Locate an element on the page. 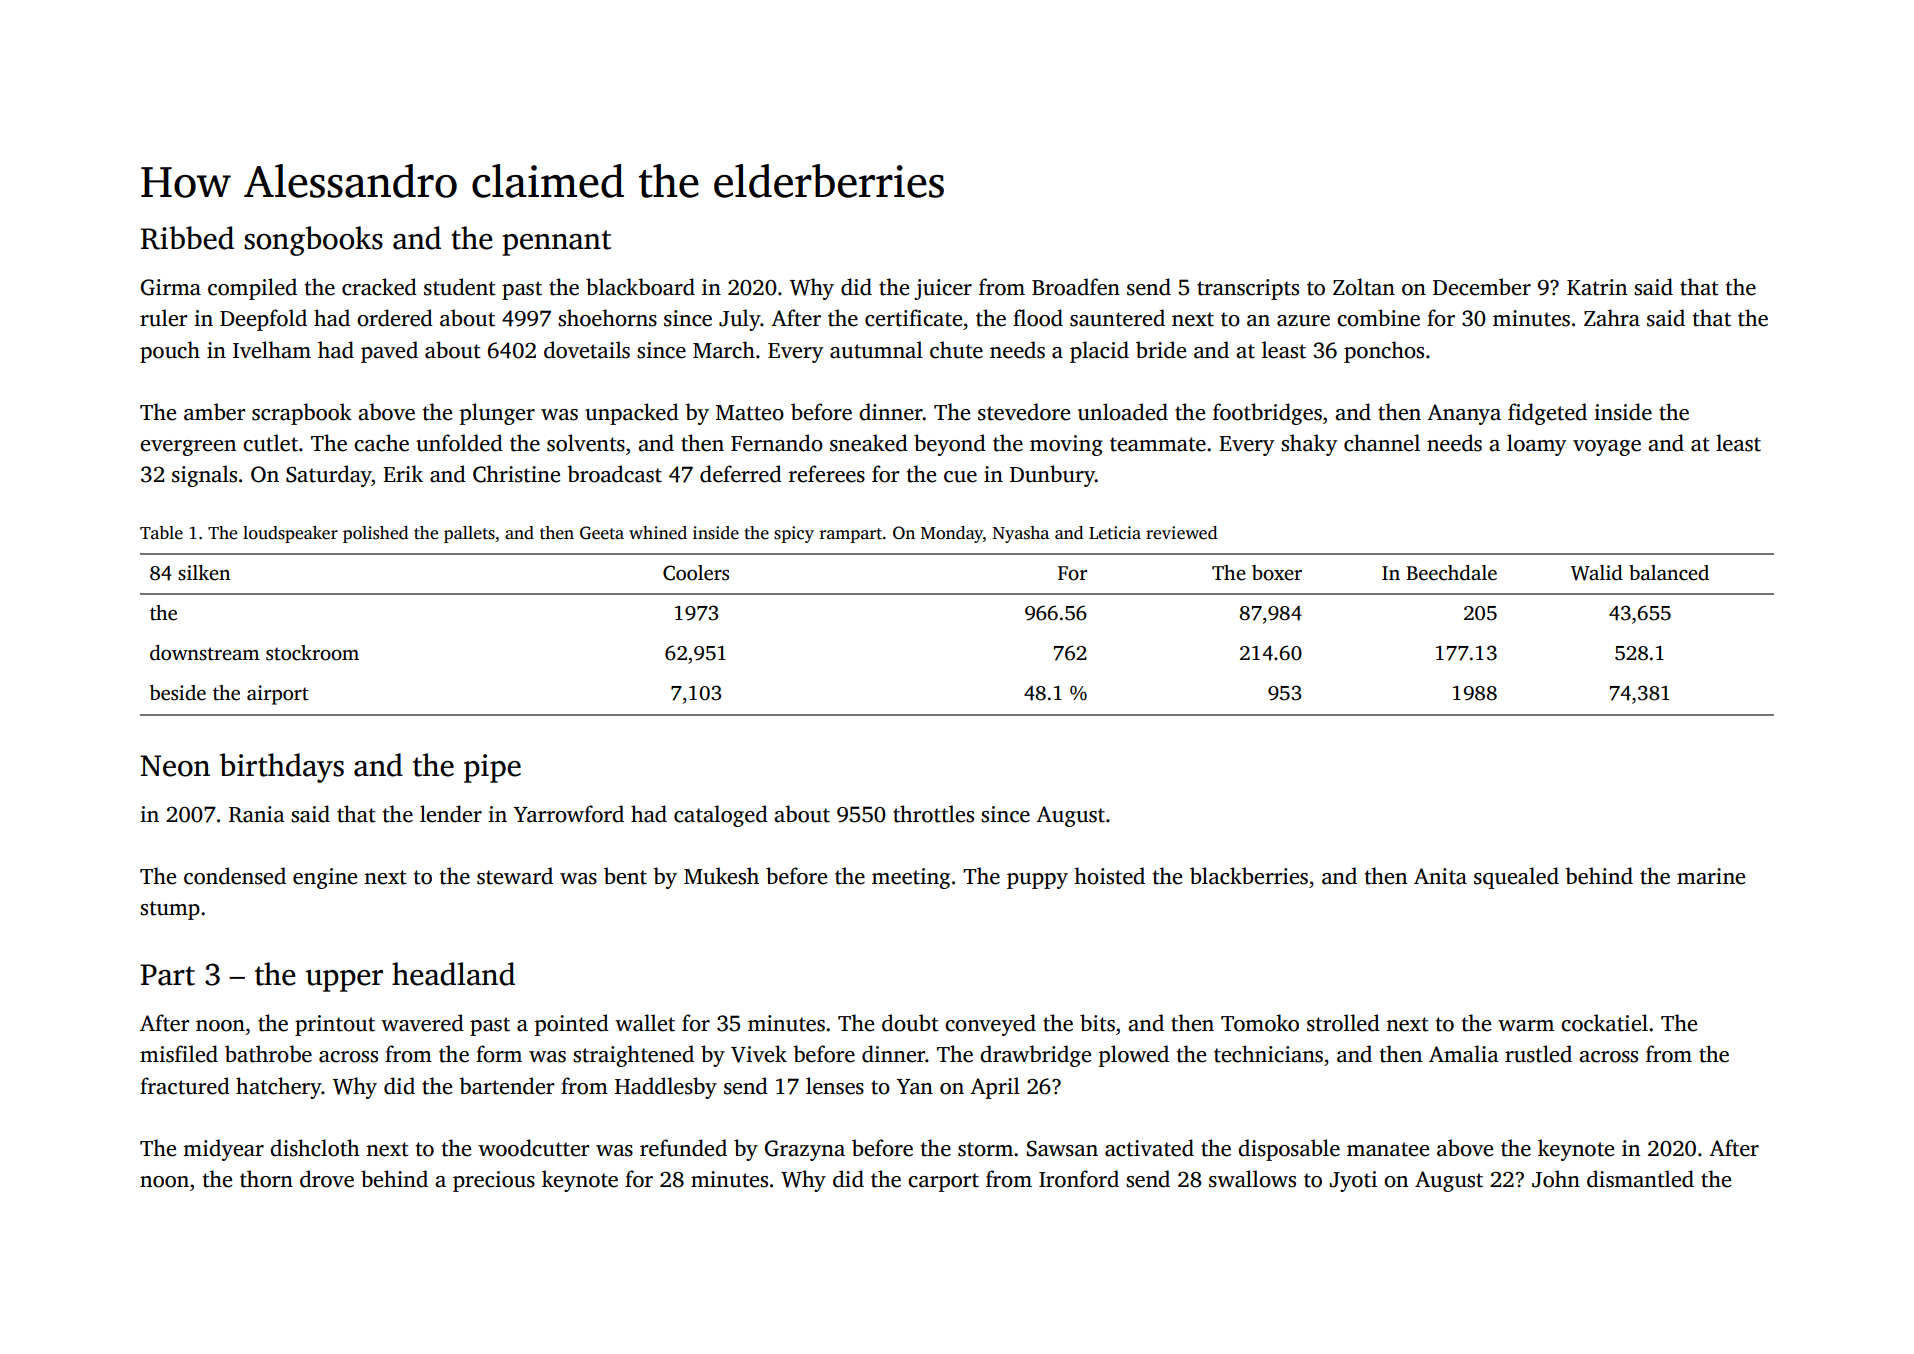  Zoltan is located at coordinates (1364, 287).
